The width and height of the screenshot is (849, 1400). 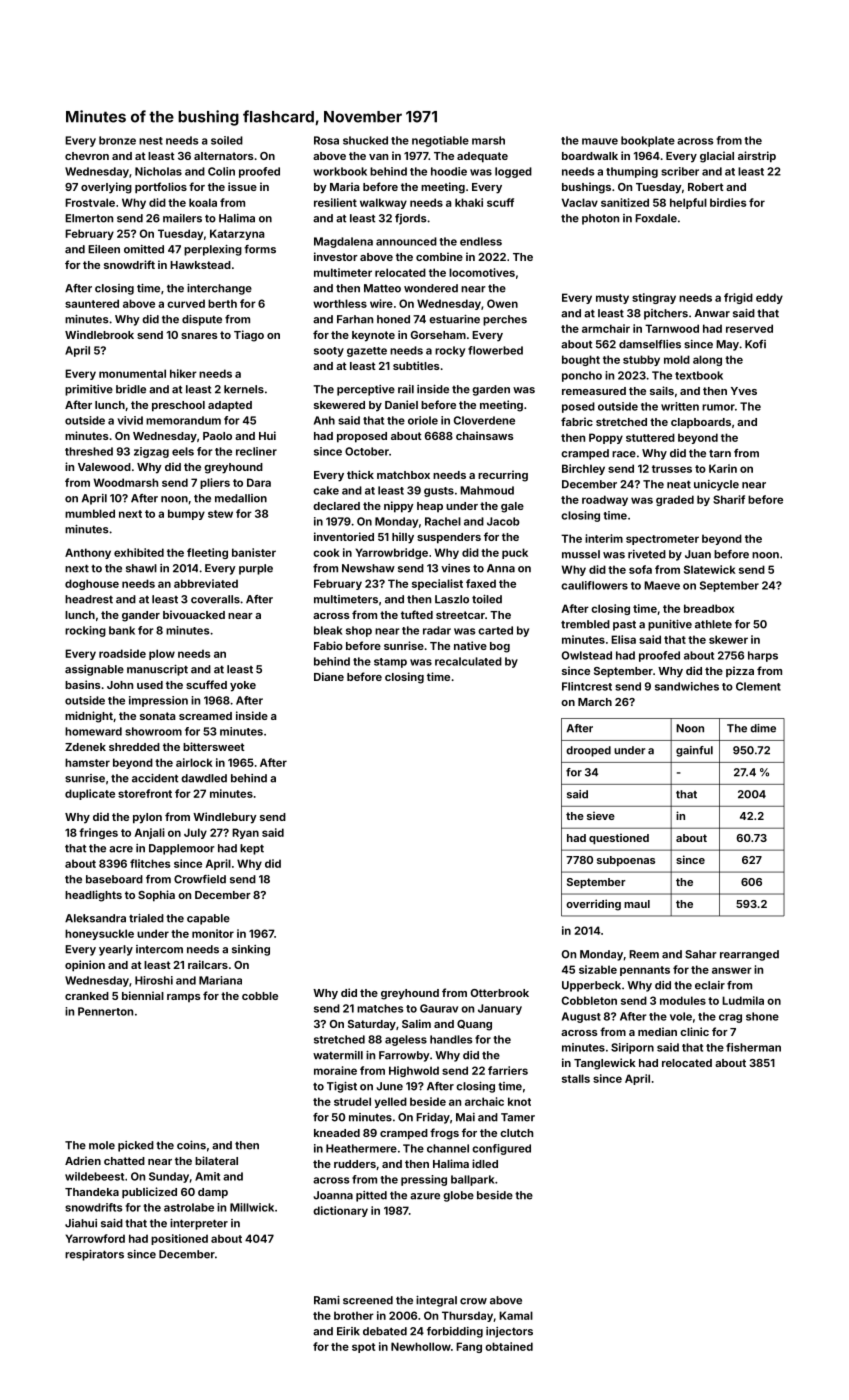 What do you see at coordinates (769, 298) in the screenshot?
I see `eddy` at bounding box center [769, 298].
